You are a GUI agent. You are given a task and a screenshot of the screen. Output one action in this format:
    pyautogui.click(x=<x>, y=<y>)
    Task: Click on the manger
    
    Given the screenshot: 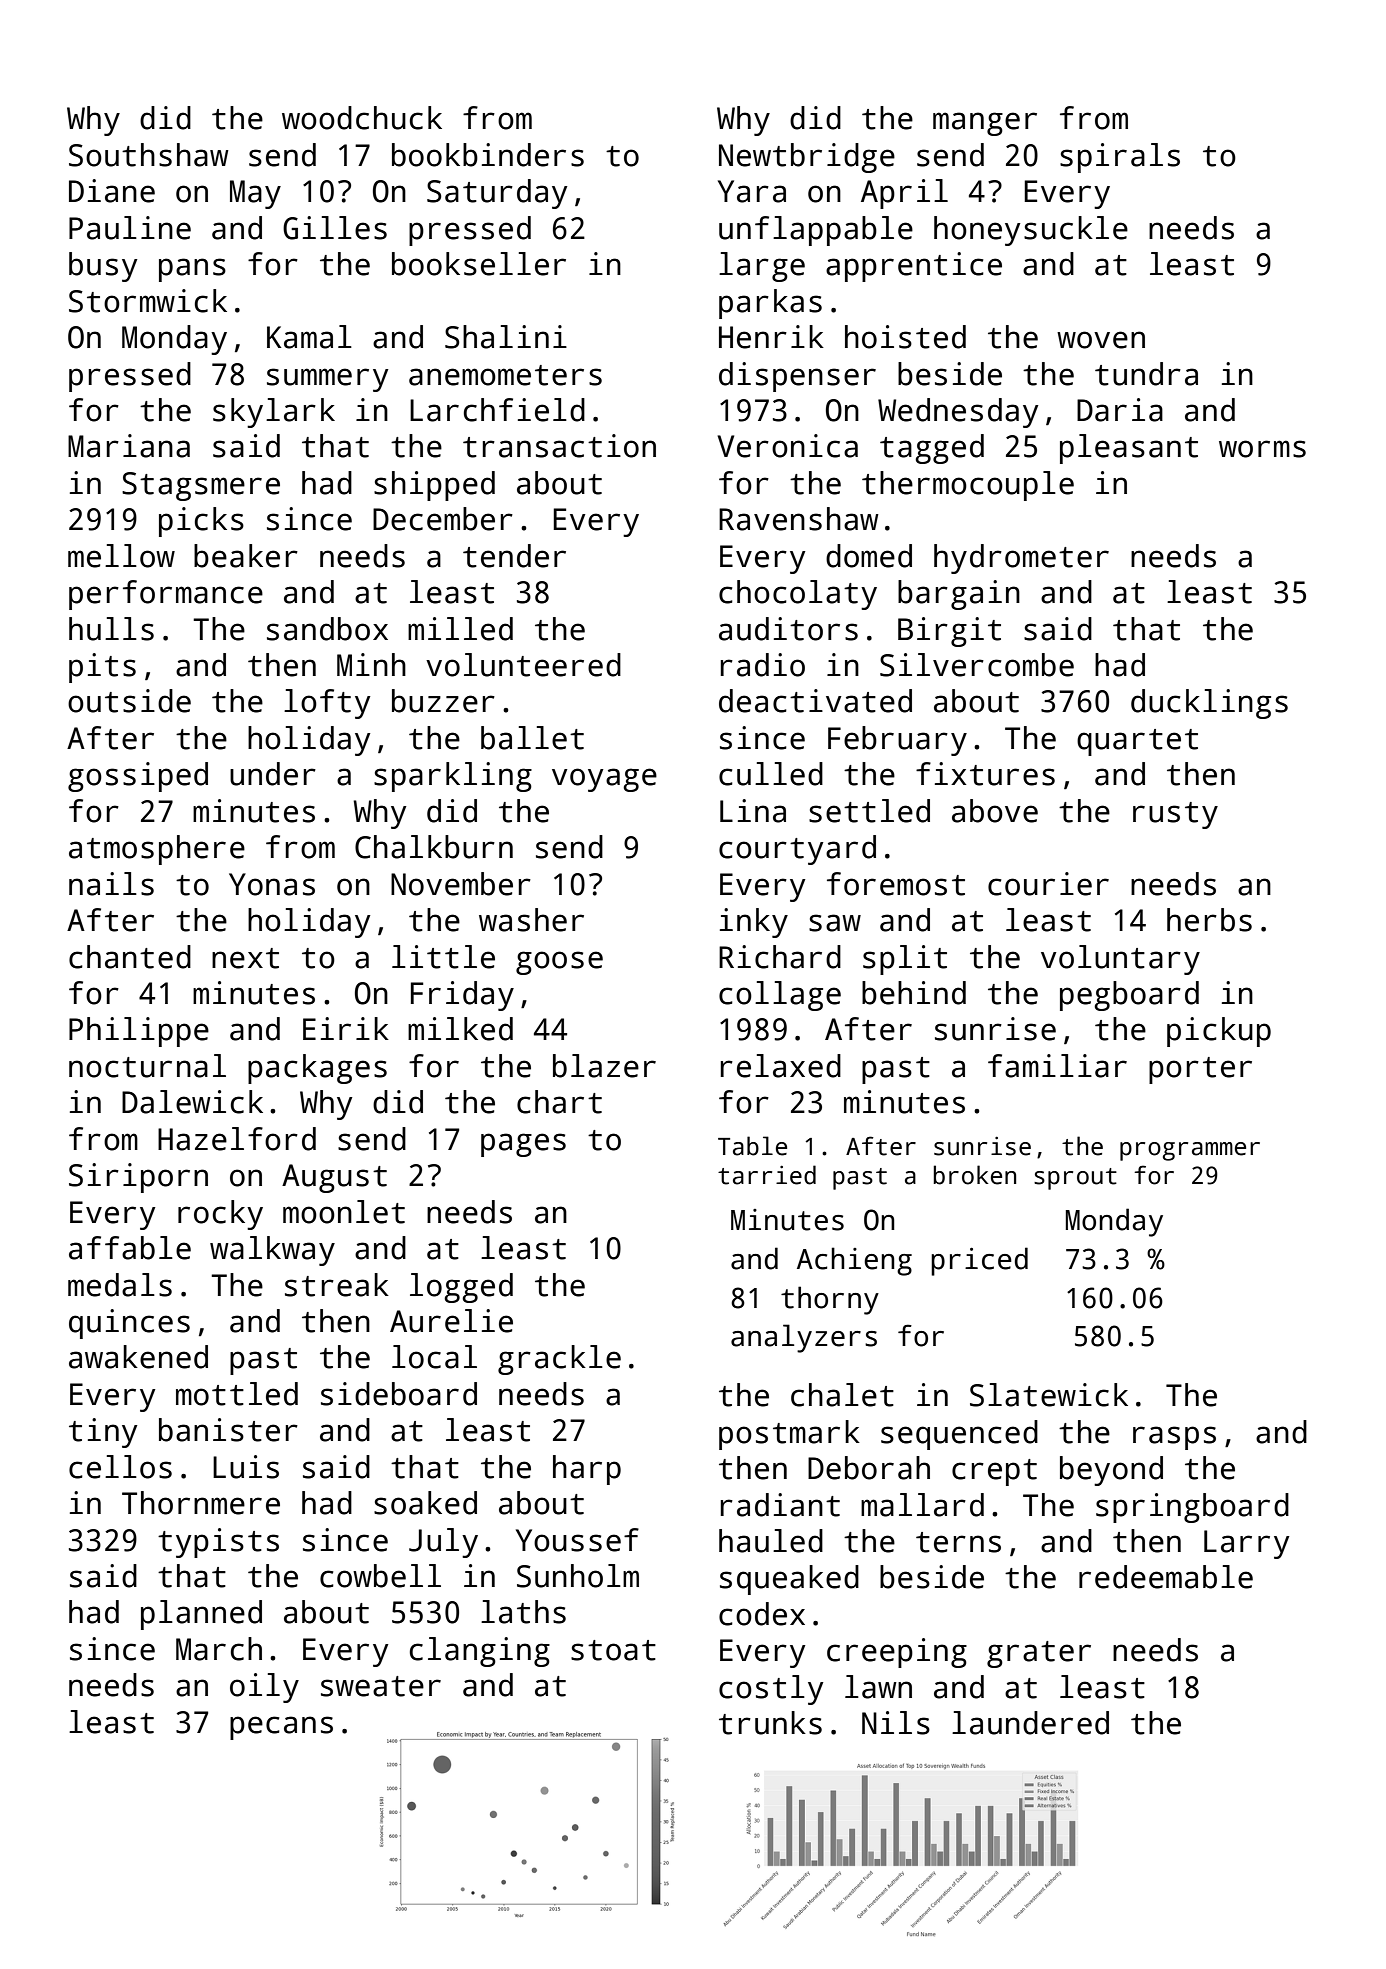 What is the action you would take?
    pyautogui.click(x=985, y=124)
